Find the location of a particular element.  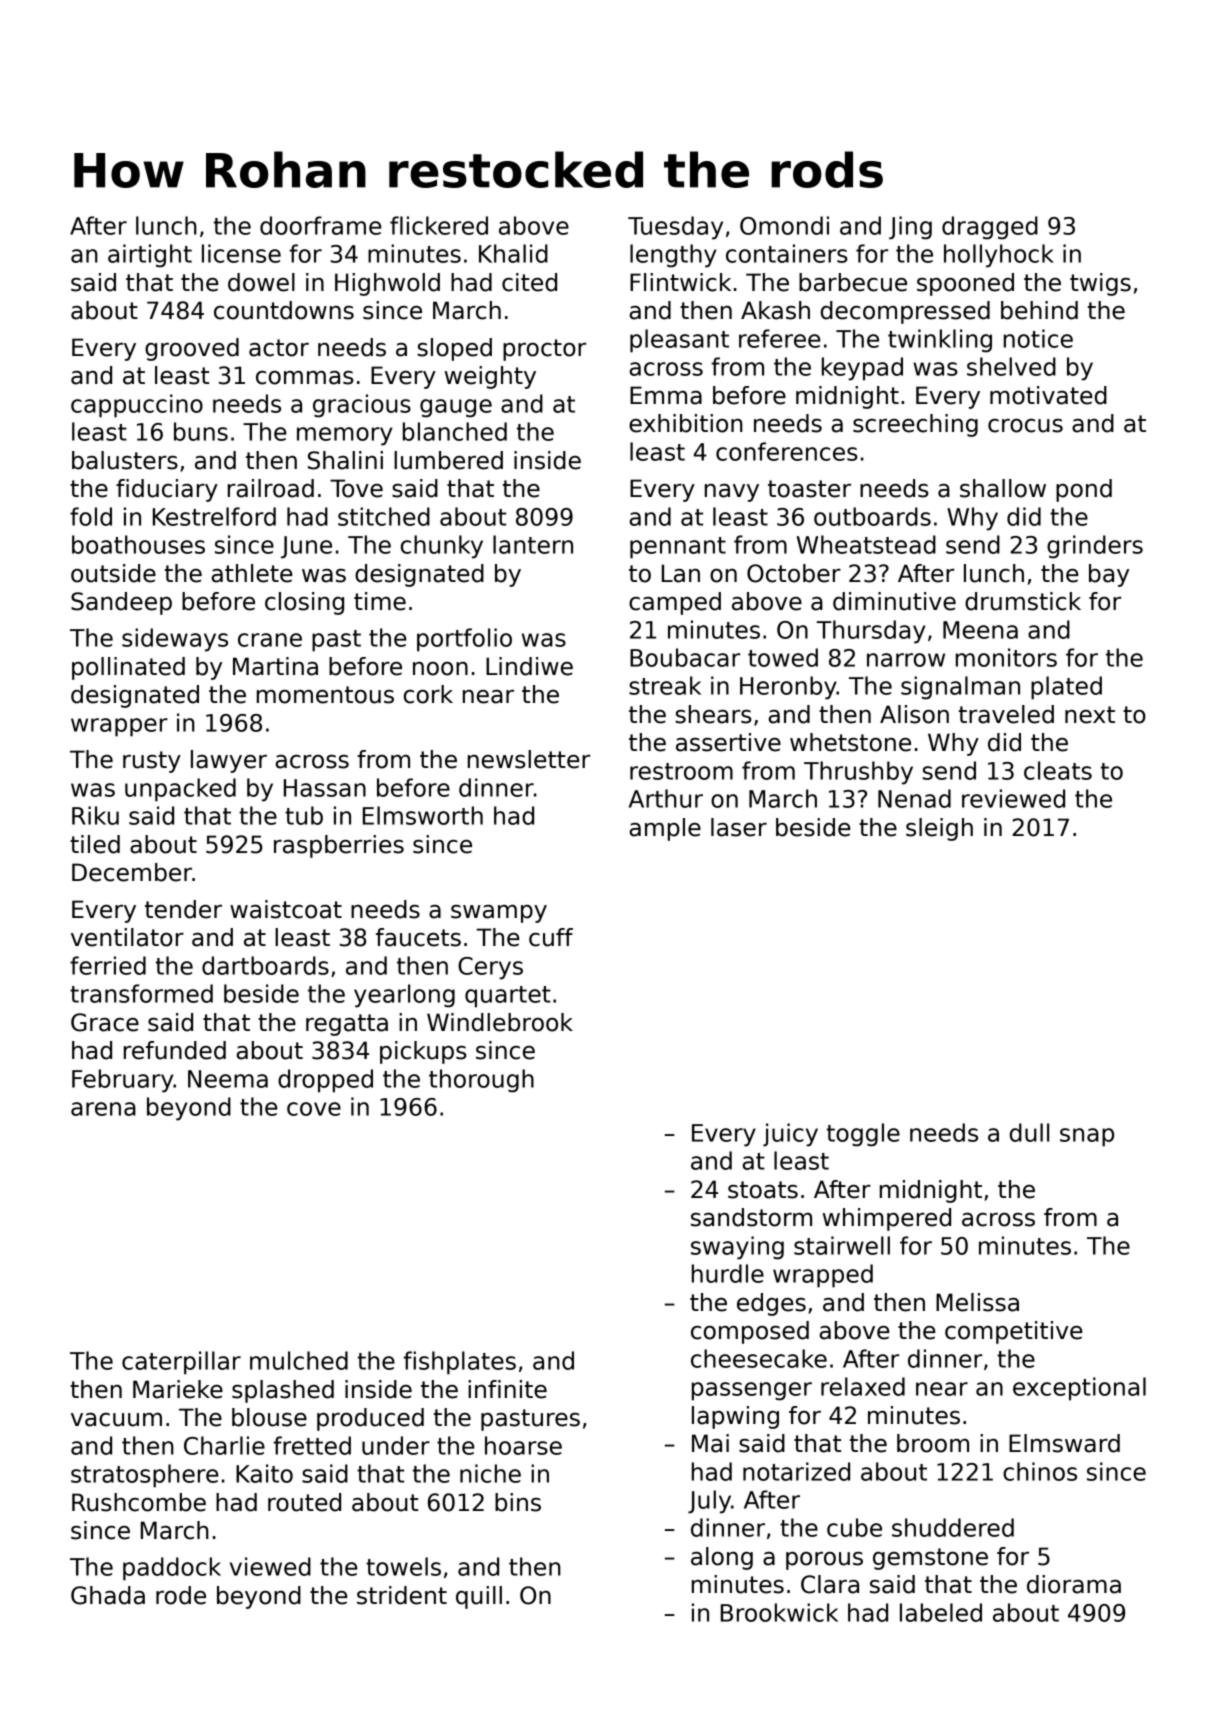

Cerys is located at coordinates (490, 968).
